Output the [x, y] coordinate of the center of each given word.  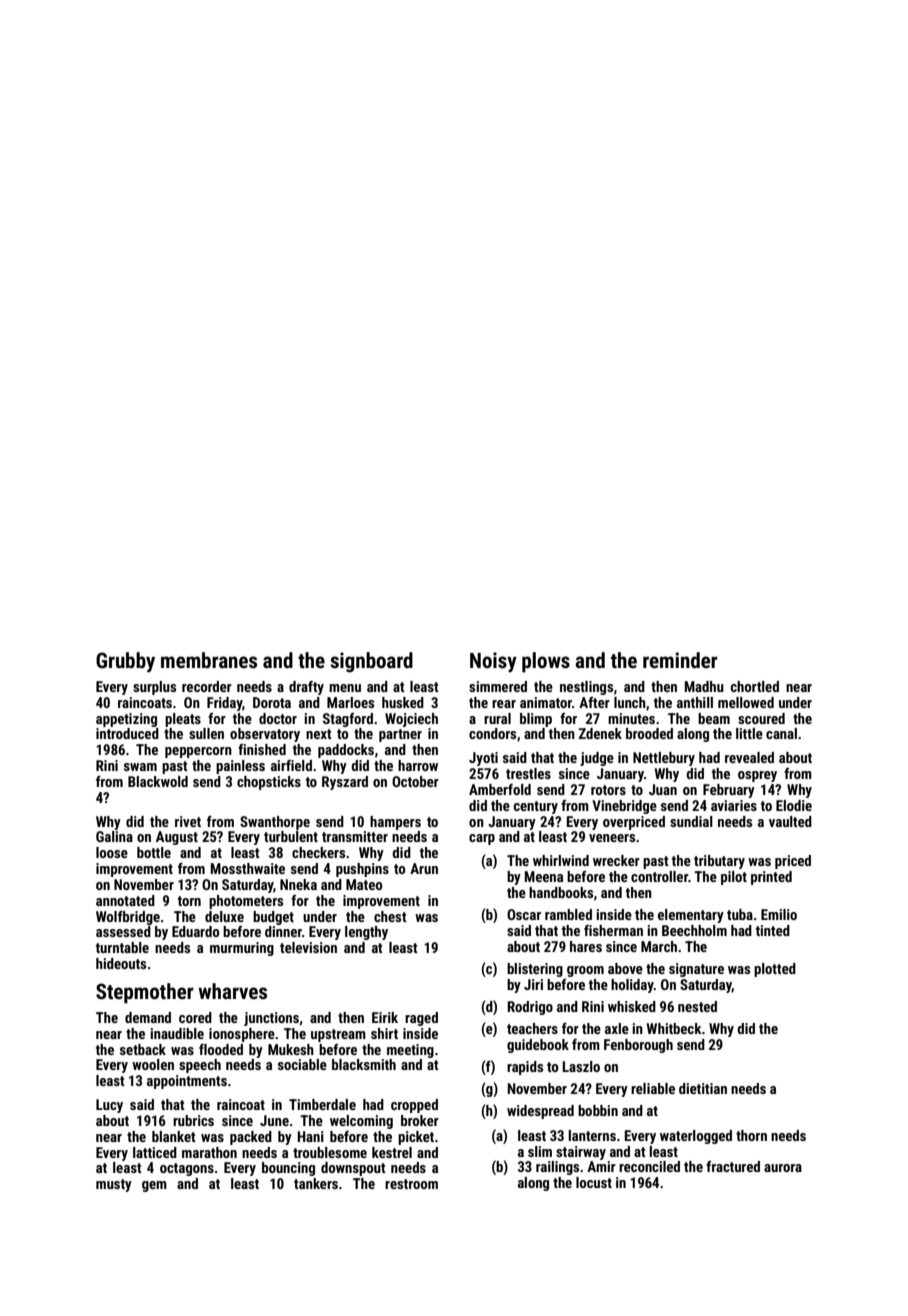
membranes [209, 660]
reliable [653, 1088]
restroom [411, 1184]
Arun [424, 868]
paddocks [346, 751]
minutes [631, 718]
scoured [761, 718]
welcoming [361, 1122]
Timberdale [322, 1104]
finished [262, 749]
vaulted [790, 821]
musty [114, 1185]
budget [273, 918]
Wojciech [411, 720]
